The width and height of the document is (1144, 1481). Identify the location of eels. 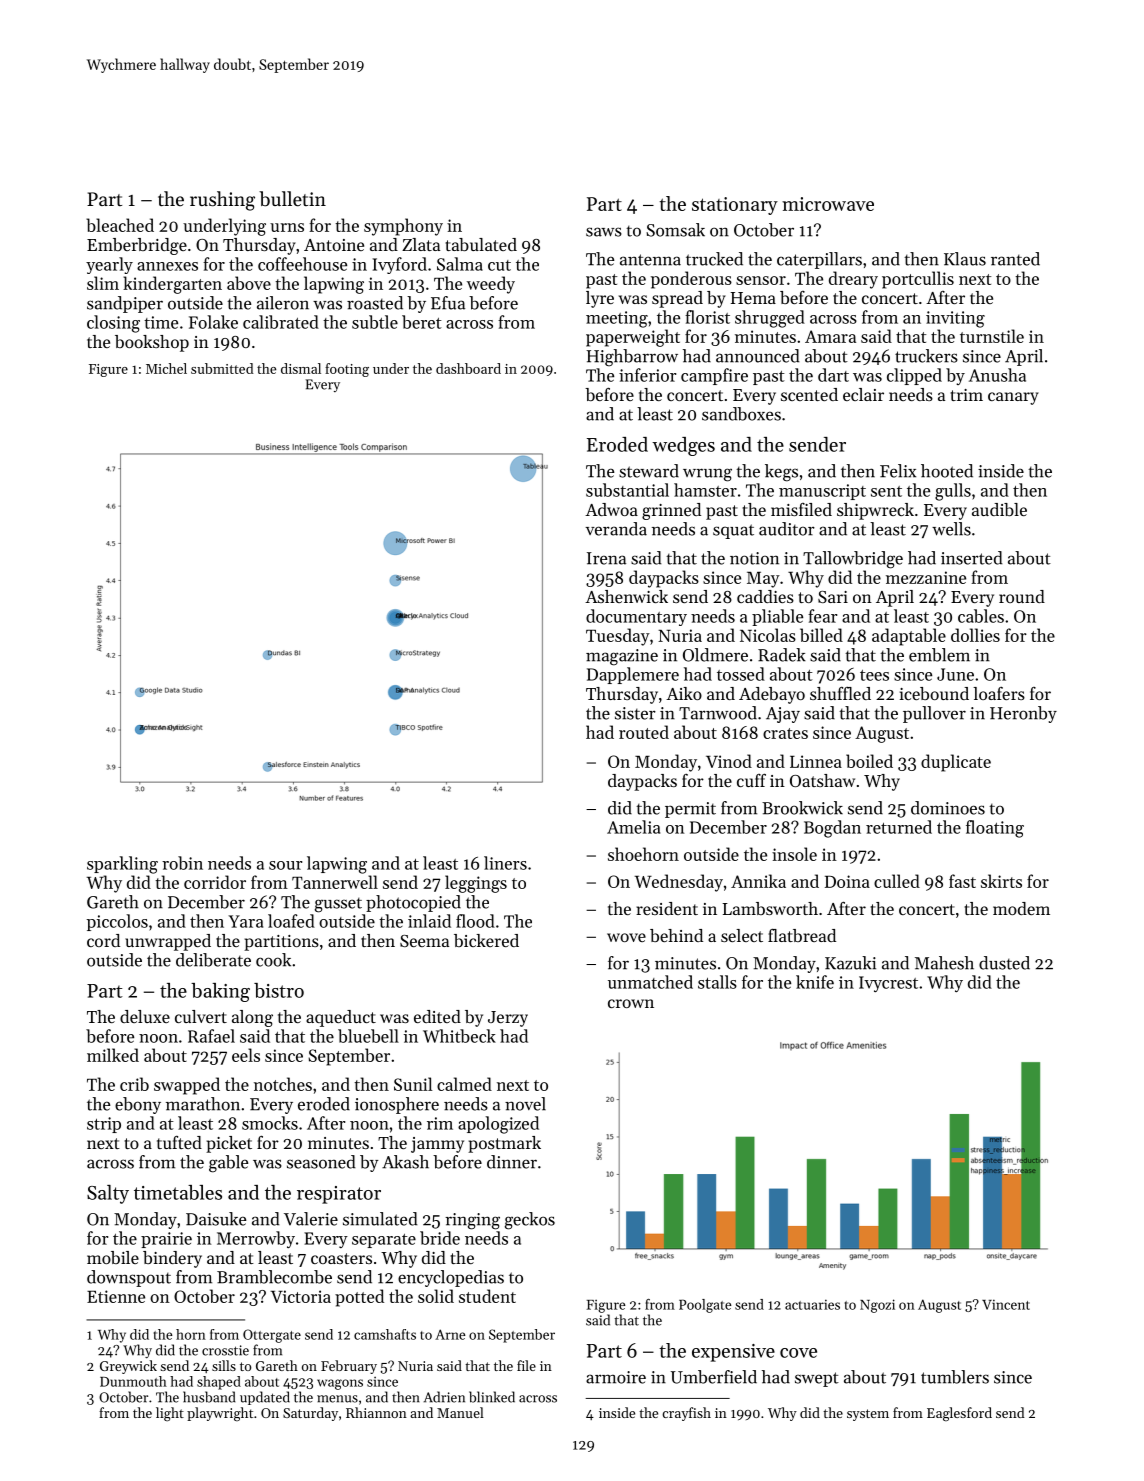
(246, 1055).
